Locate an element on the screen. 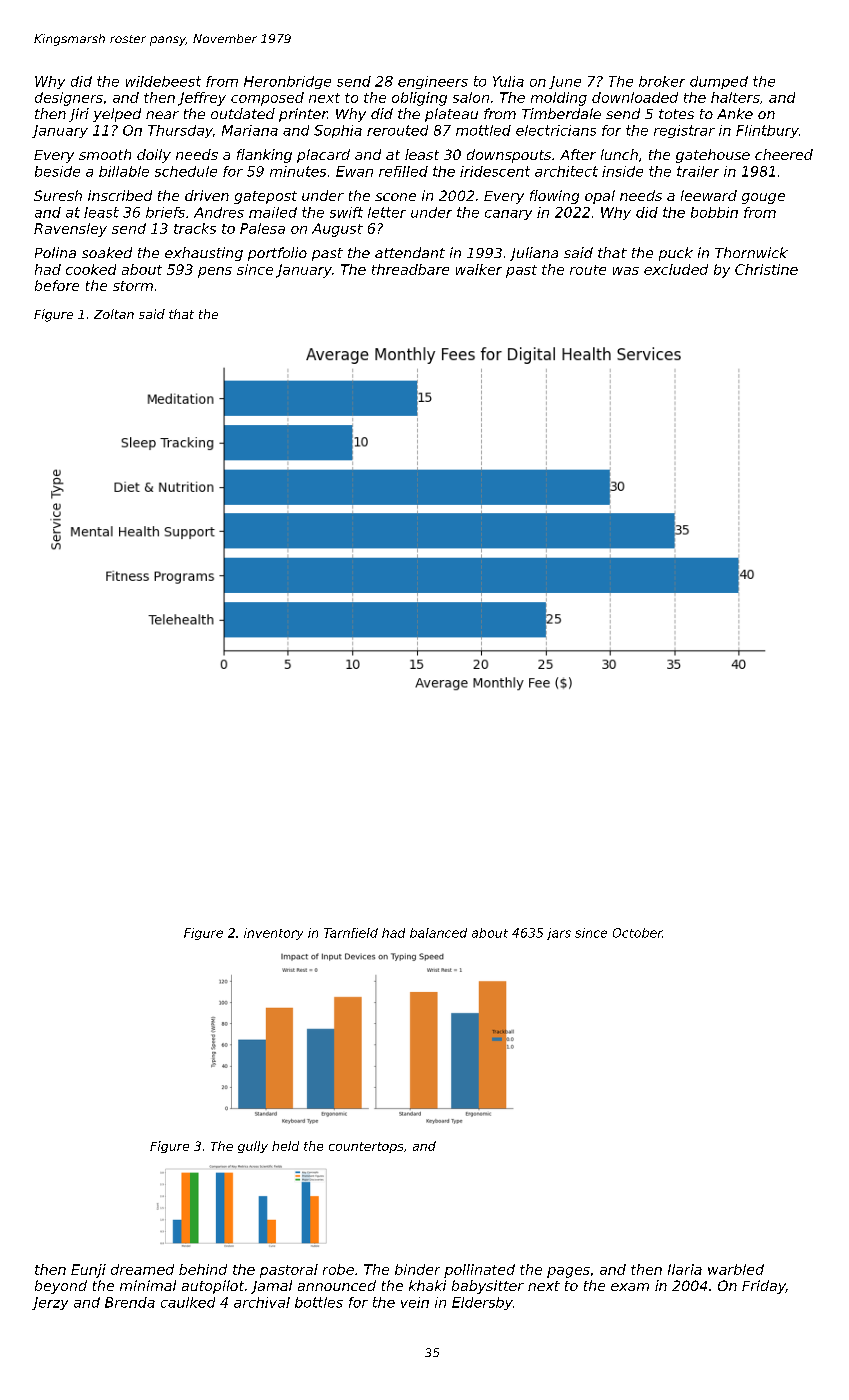  walker is located at coordinates (479, 269).
